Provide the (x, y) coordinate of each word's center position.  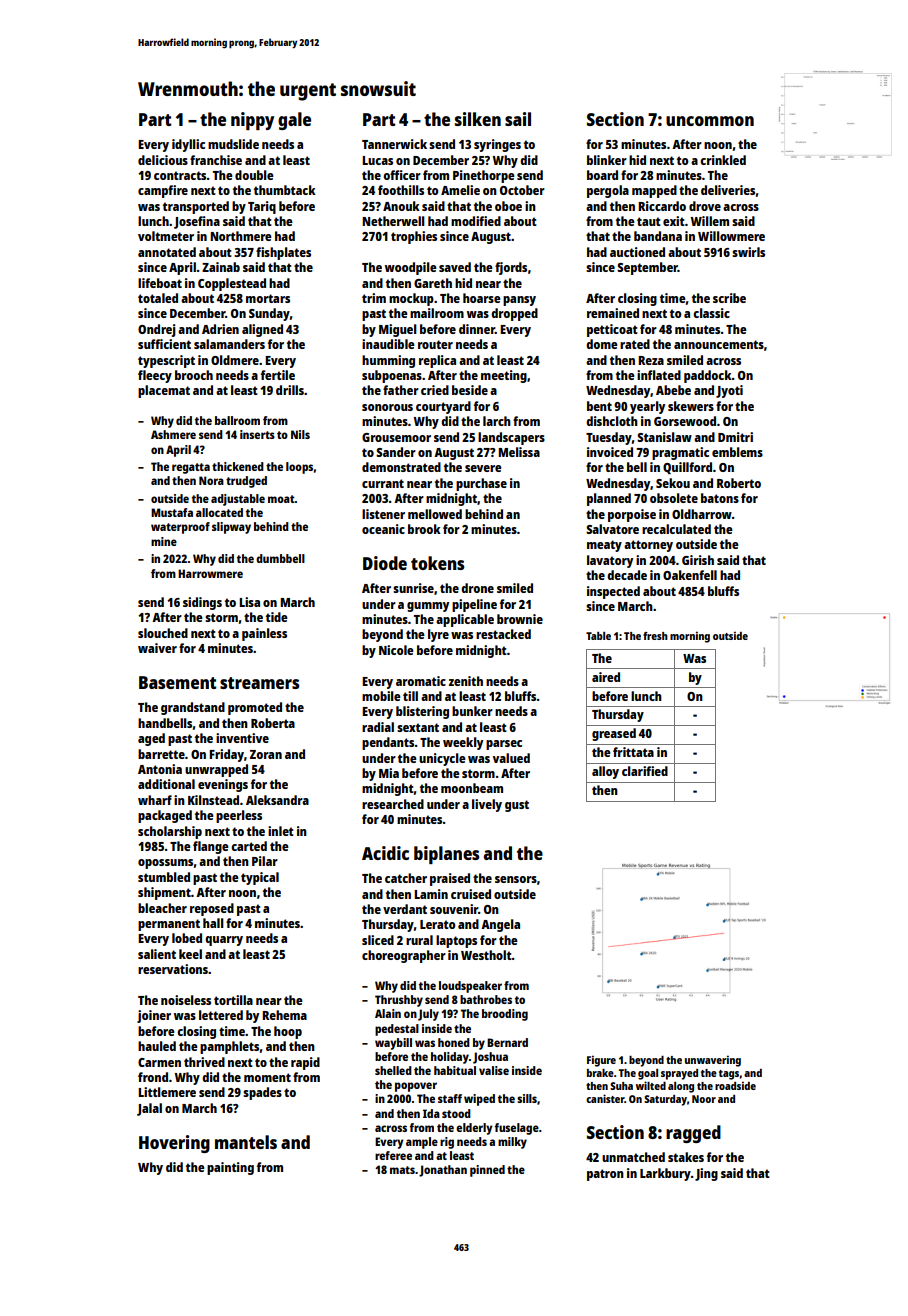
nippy (252, 121)
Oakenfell (690, 575)
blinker (607, 160)
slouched (163, 633)
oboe (508, 206)
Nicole (396, 650)
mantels (246, 1142)
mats (402, 1170)
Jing (706, 1174)
